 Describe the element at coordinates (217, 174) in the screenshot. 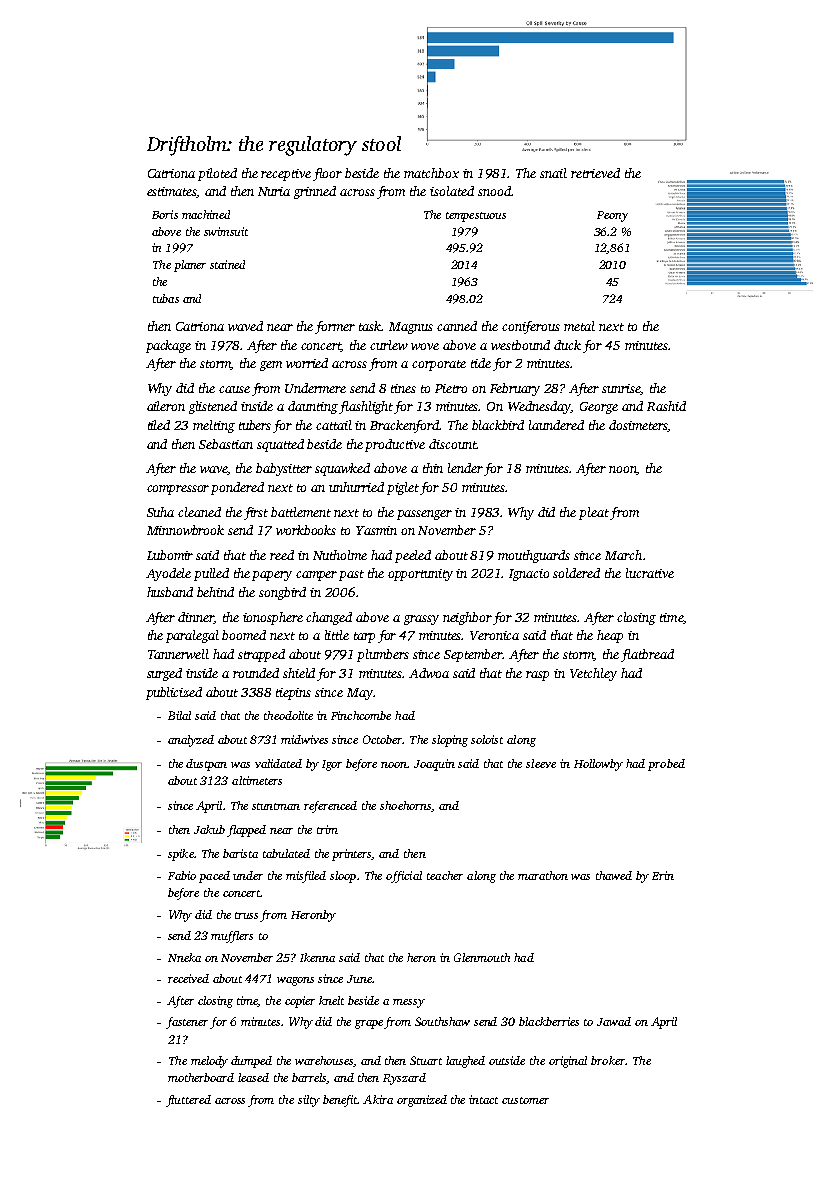

I see `piloted` at that location.
